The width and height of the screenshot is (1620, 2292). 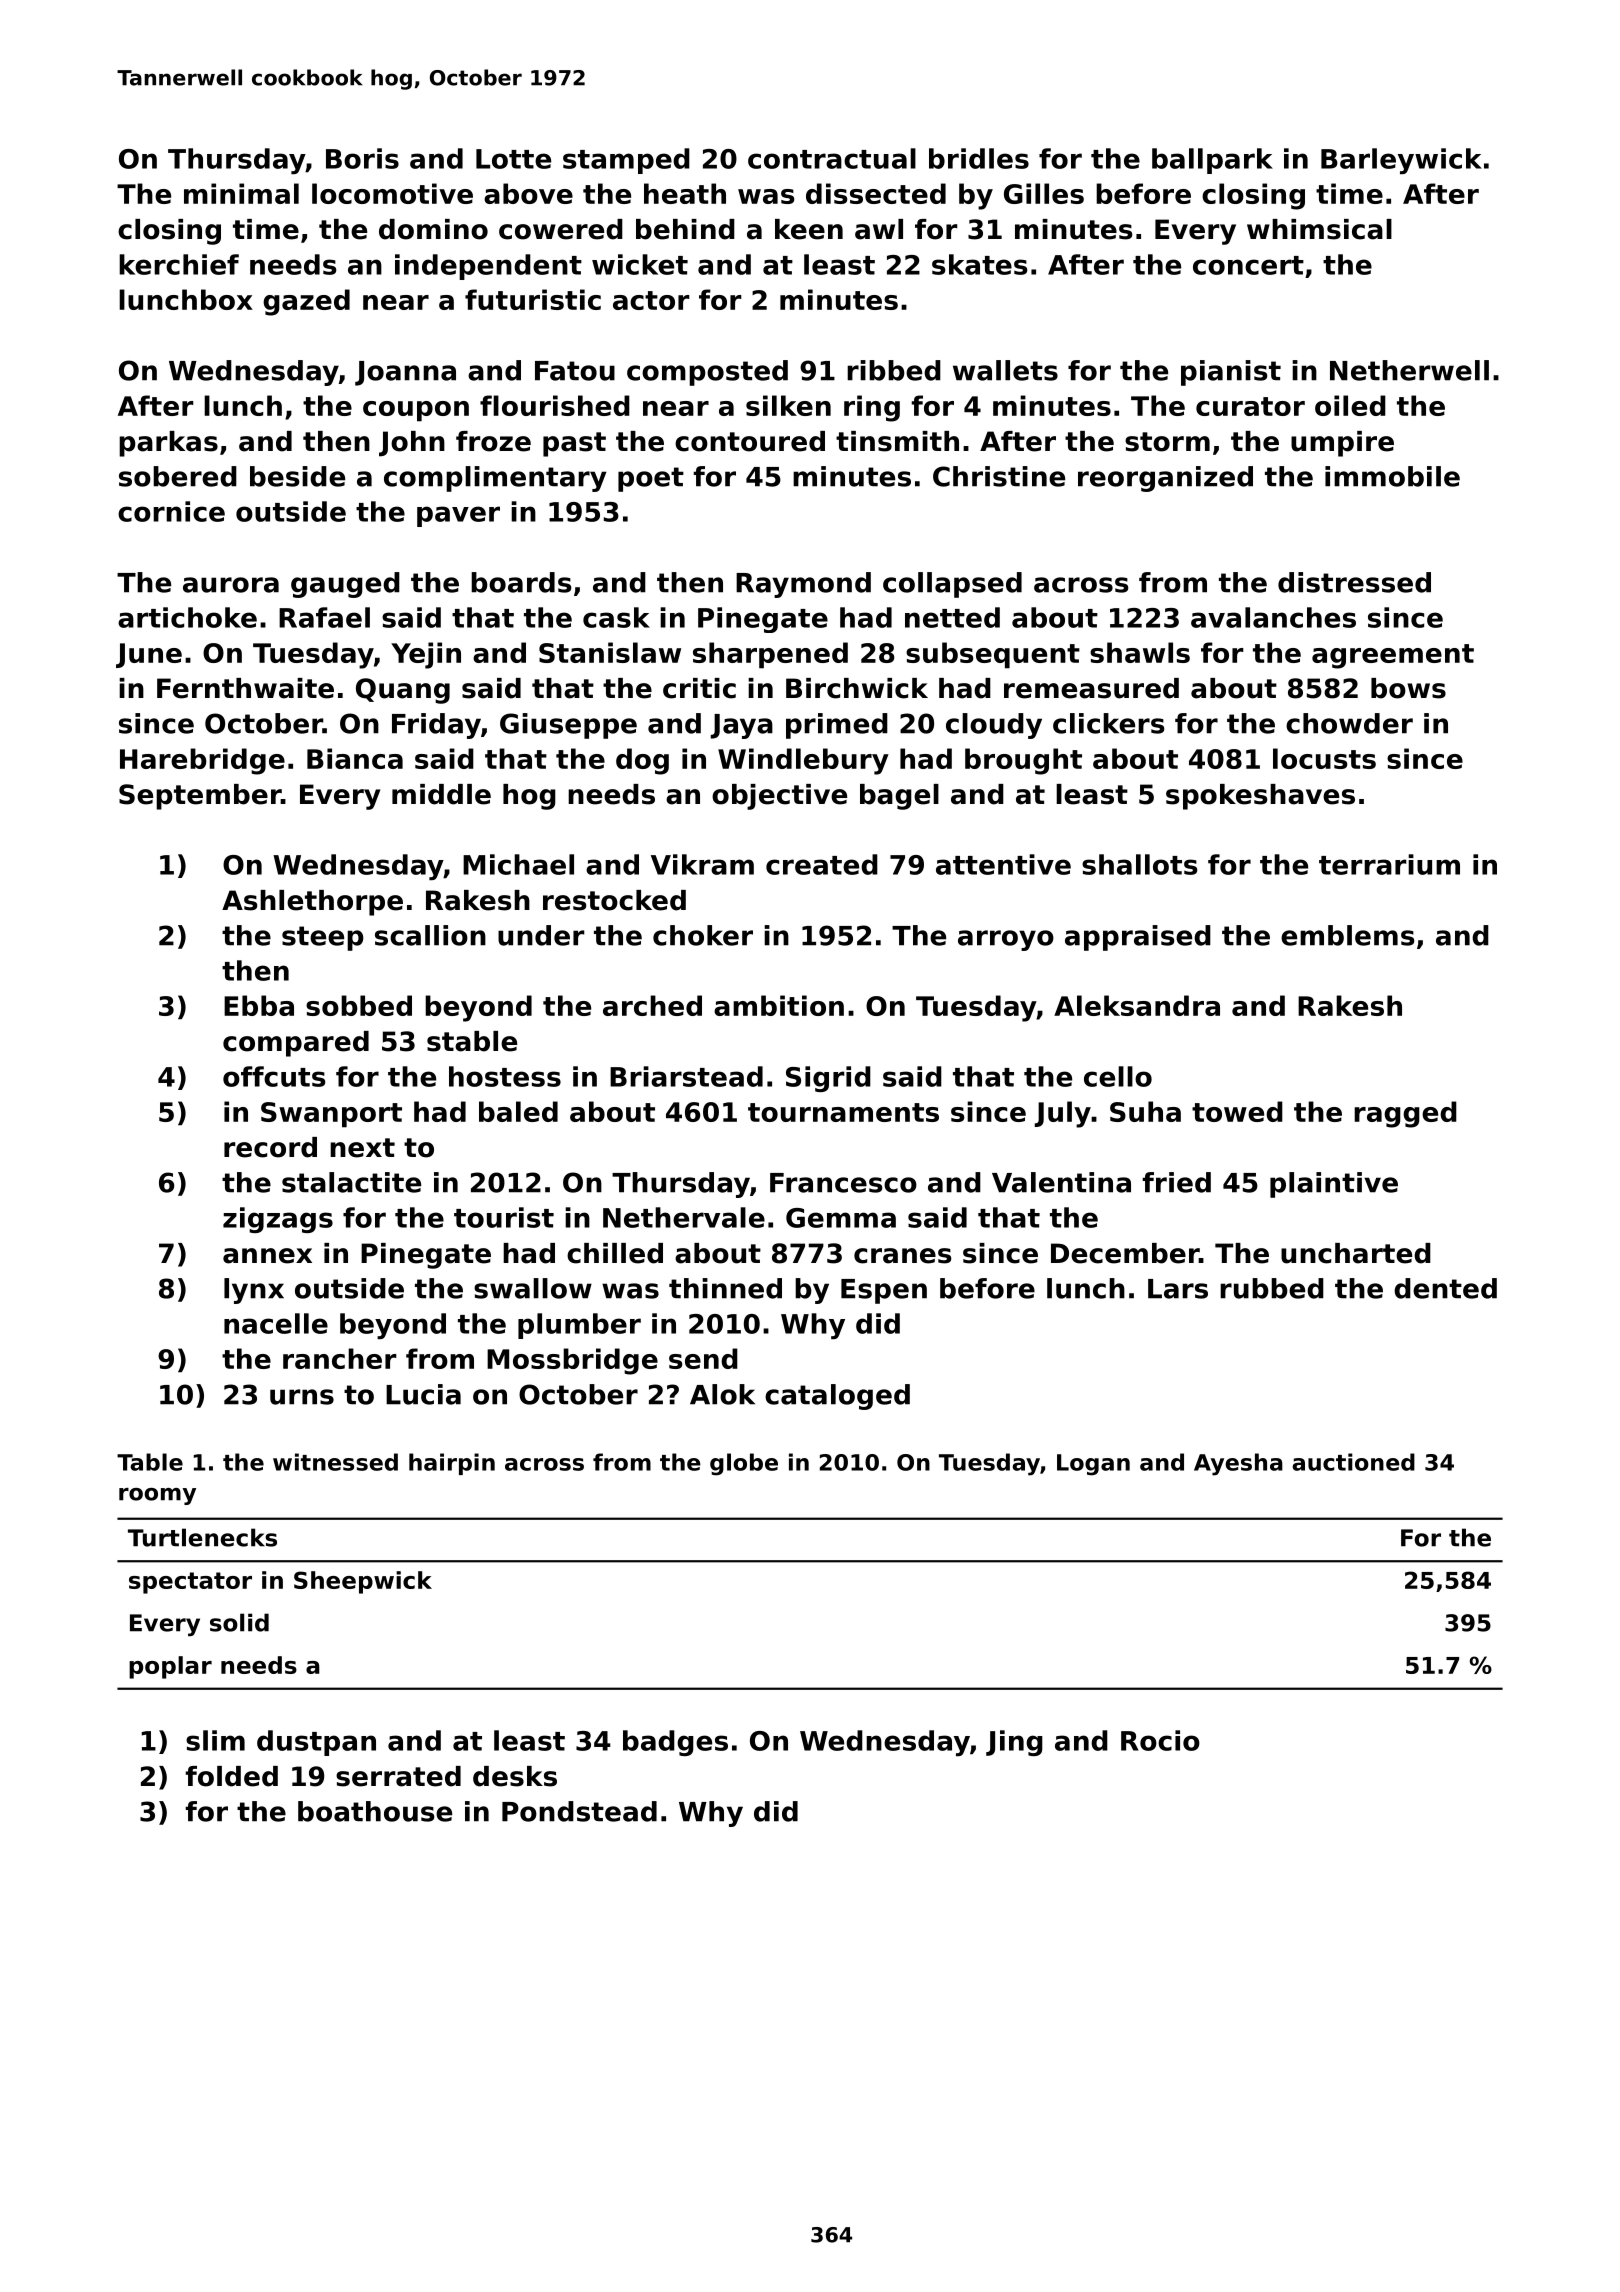 What do you see at coordinates (231, 1776) in the screenshot?
I see `folded` at bounding box center [231, 1776].
